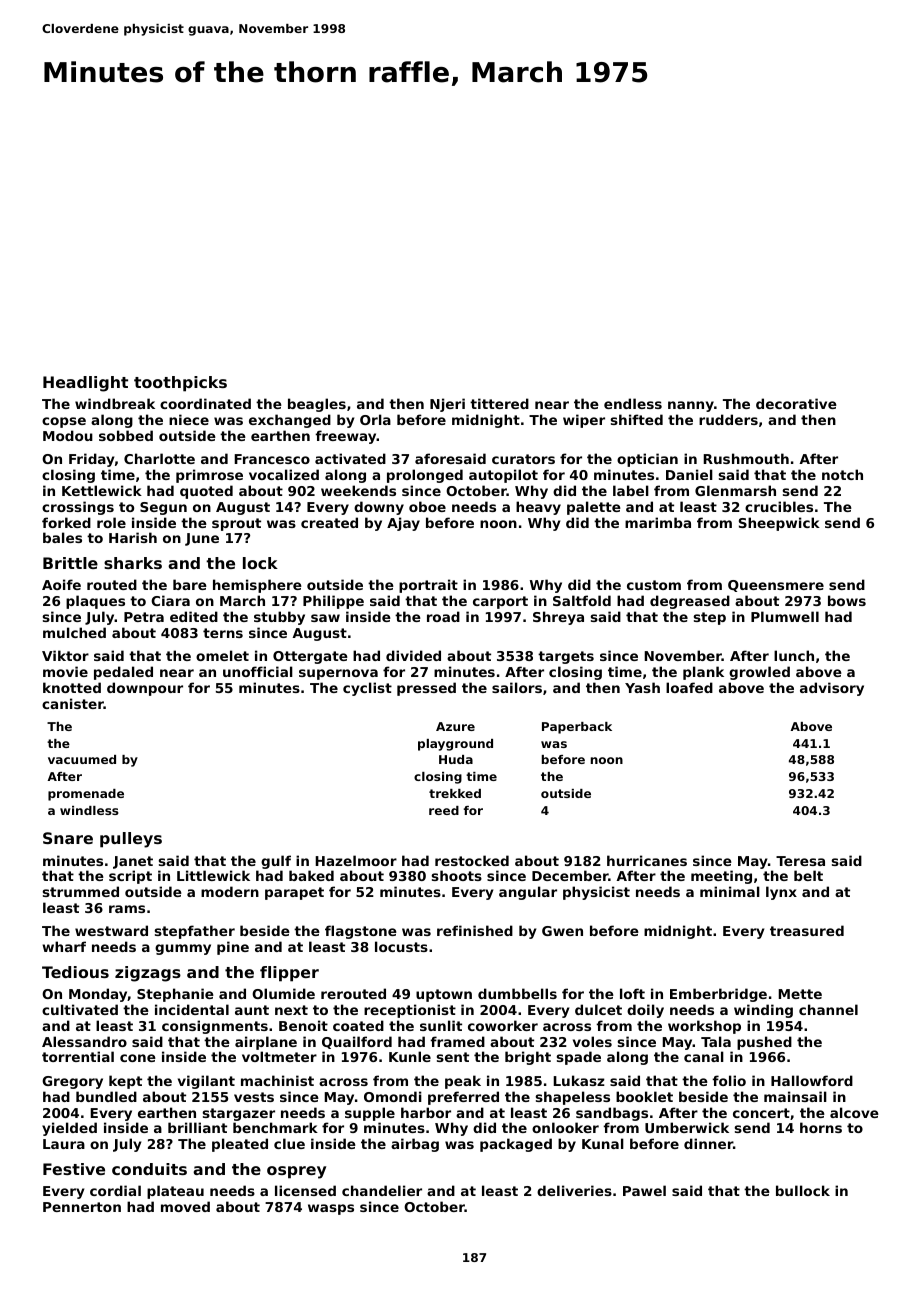 Image resolution: width=924 pixels, height=1308 pixels. What do you see at coordinates (82, 1207) in the screenshot?
I see `Pennerton` at bounding box center [82, 1207].
